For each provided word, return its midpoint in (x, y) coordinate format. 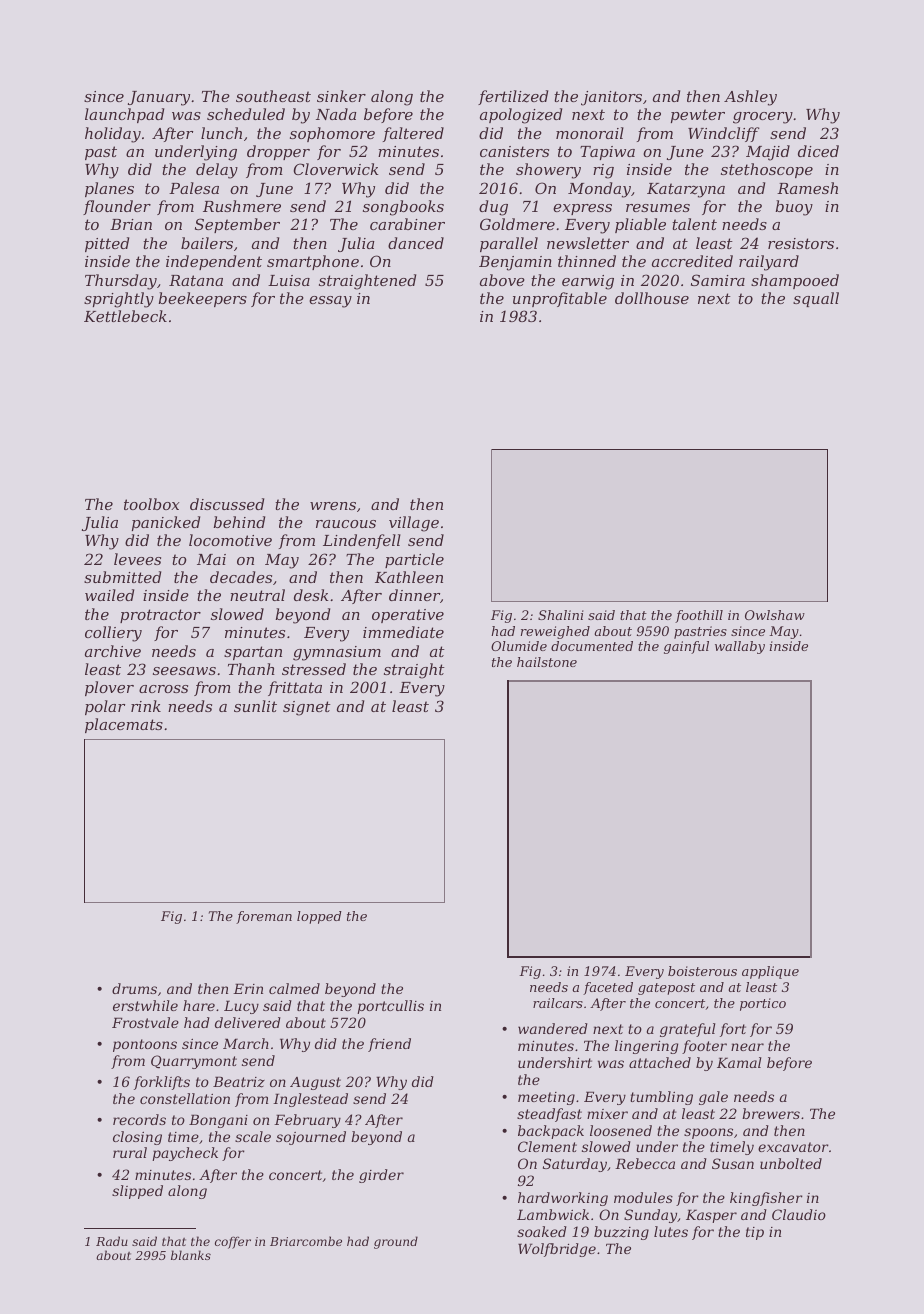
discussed (227, 504)
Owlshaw (775, 615)
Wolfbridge (557, 1250)
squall (816, 299)
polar (105, 707)
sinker (341, 96)
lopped (319, 917)
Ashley (750, 98)
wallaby (740, 647)
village (414, 524)
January (159, 98)
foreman (264, 917)
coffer (233, 1242)
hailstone (547, 662)
